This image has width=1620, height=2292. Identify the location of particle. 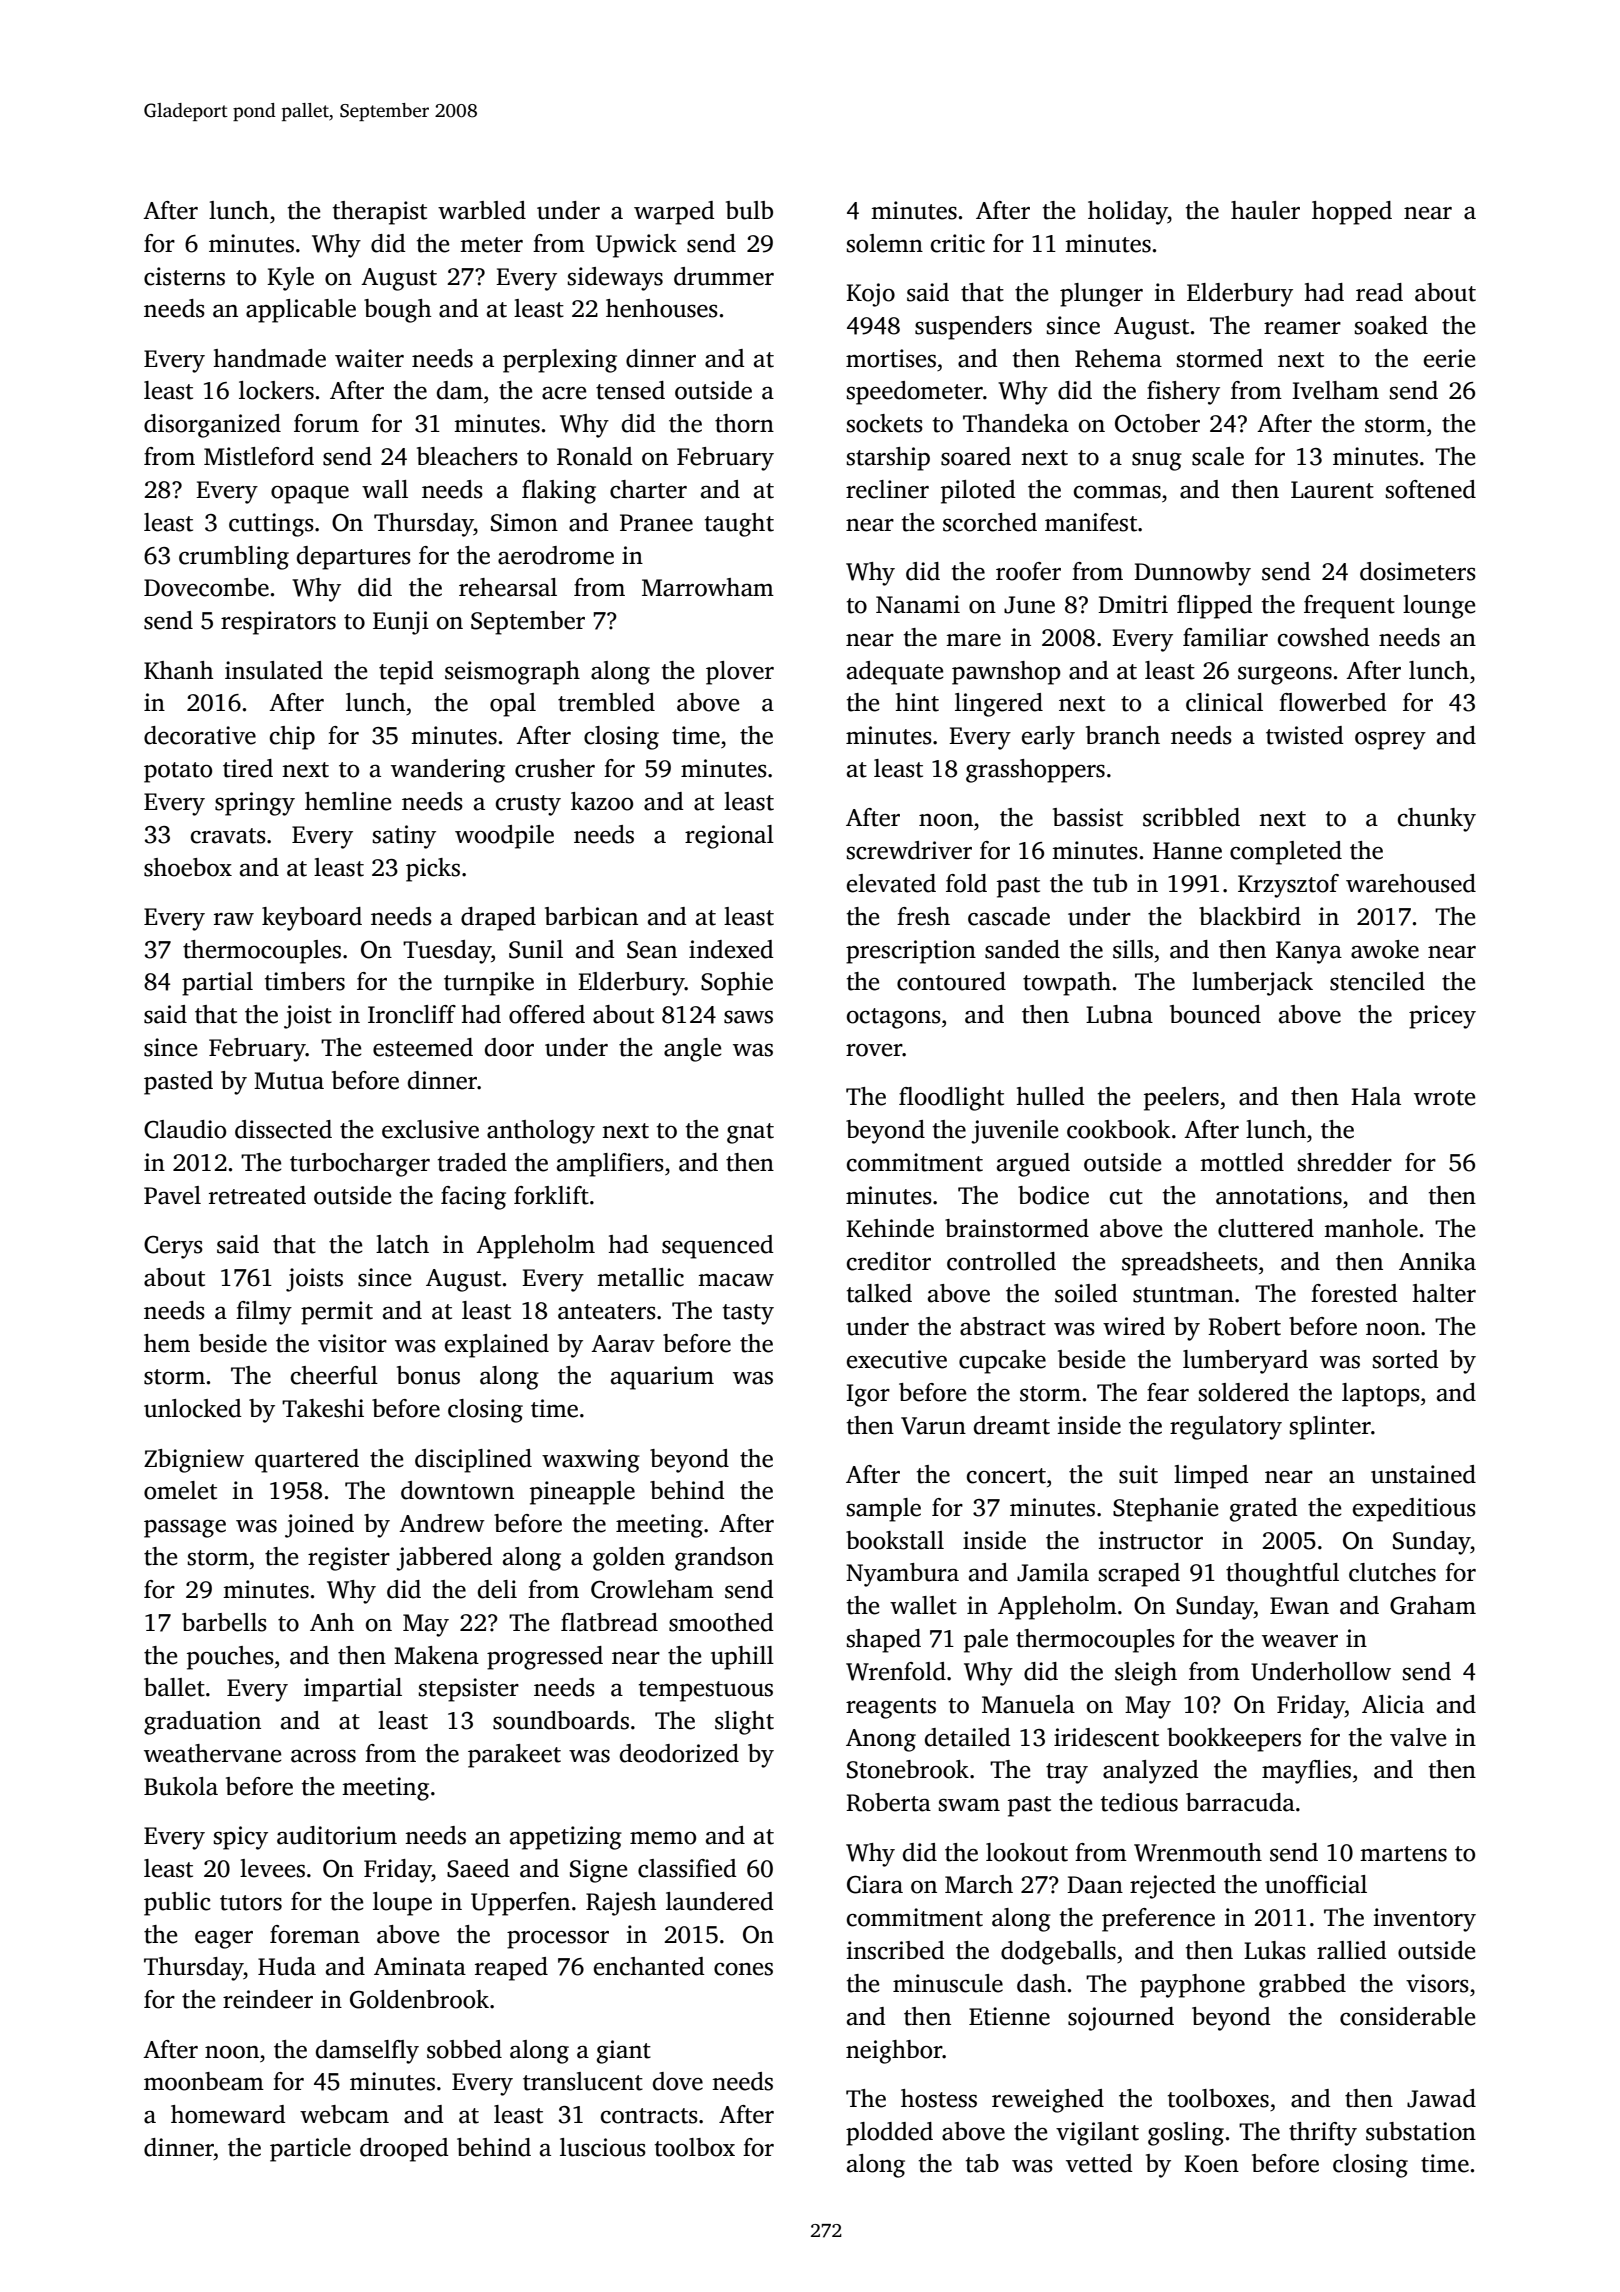
(310, 2150).
